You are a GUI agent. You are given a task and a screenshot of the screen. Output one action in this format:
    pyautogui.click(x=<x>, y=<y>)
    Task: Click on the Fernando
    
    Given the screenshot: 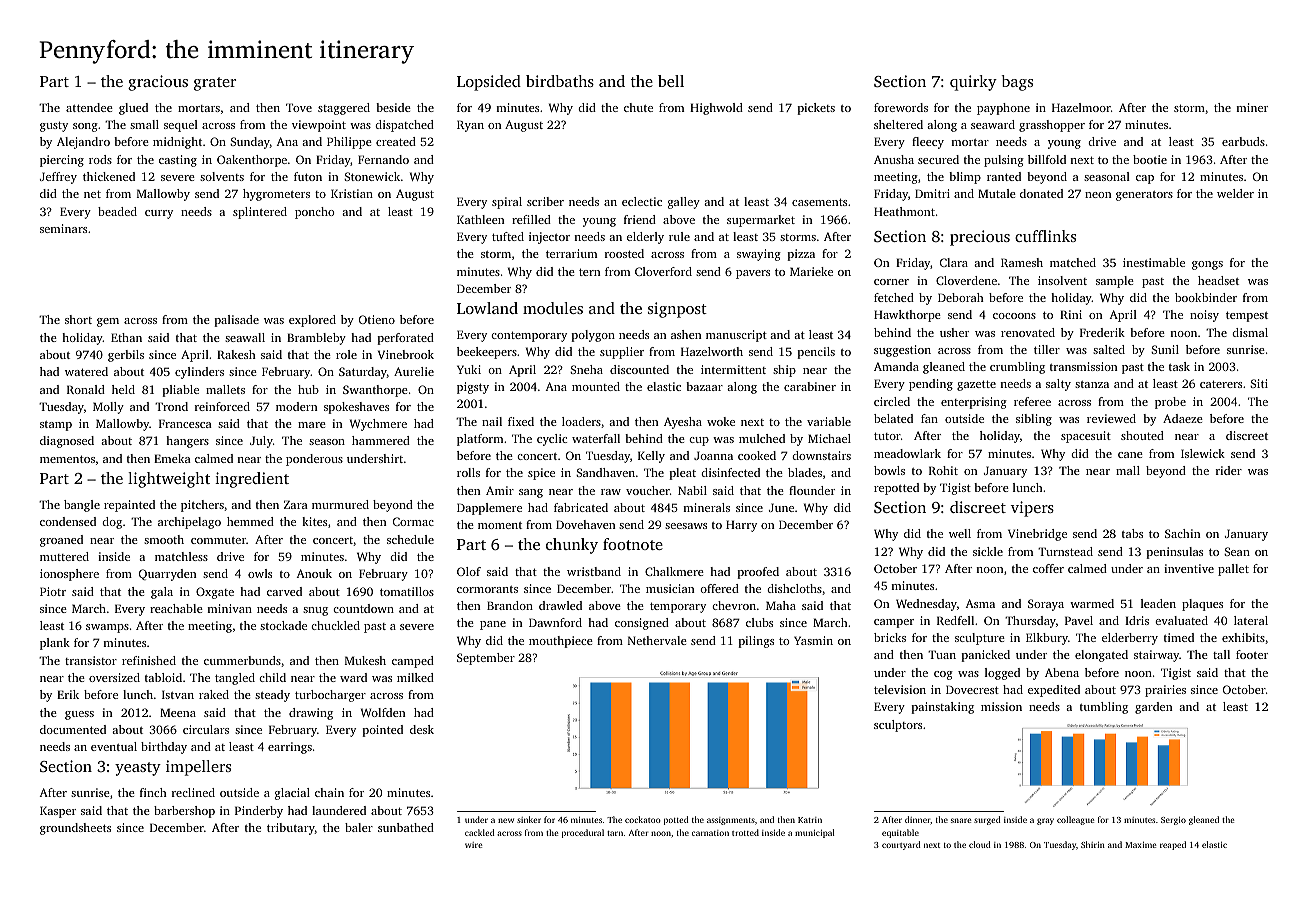 What is the action you would take?
    pyautogui.click(x=383, y=159)
